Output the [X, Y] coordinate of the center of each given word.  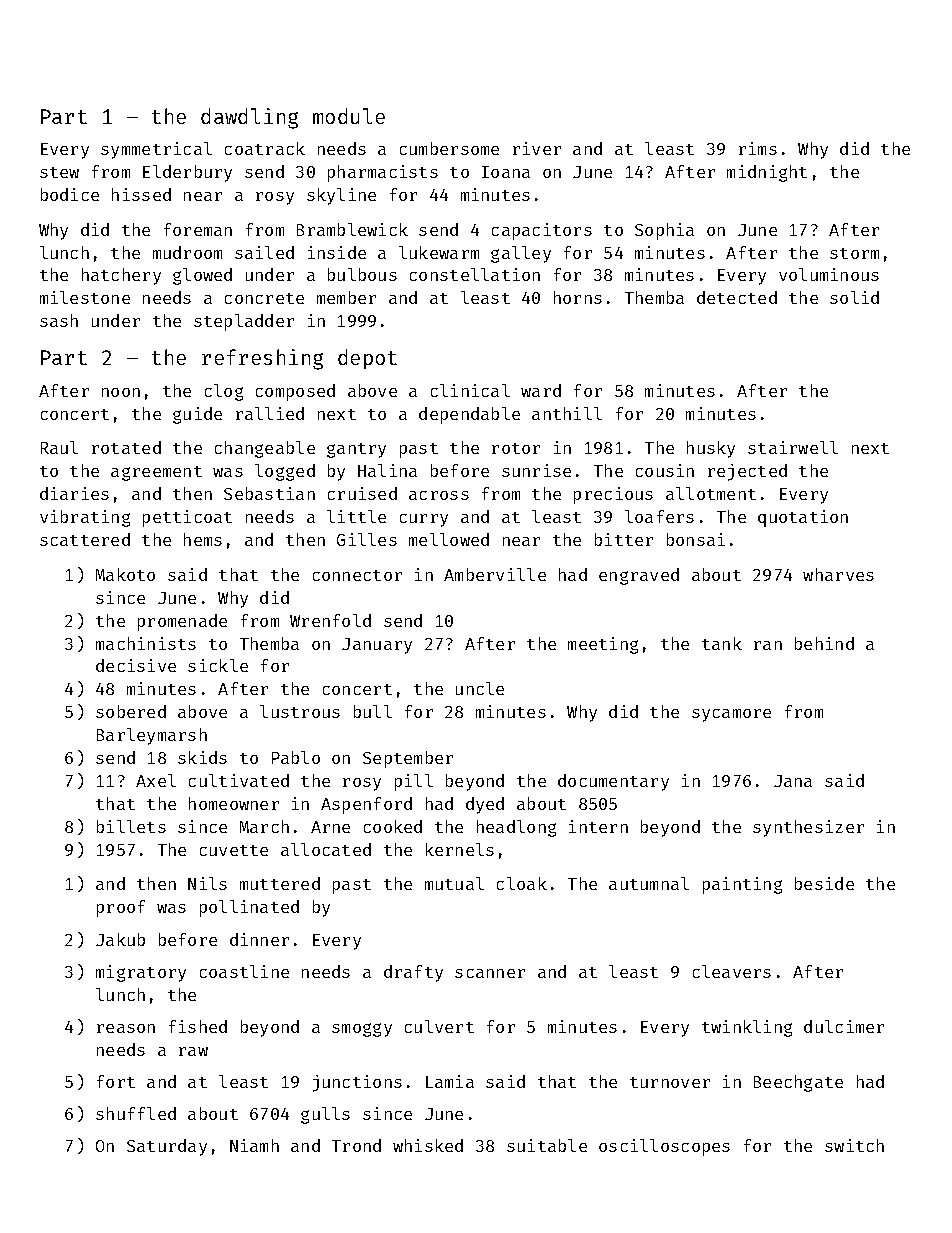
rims [758, 148]
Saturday [167, 1147]
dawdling [249, 118]
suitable [547, 1145]
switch [854, 1145]
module [349, 116]
